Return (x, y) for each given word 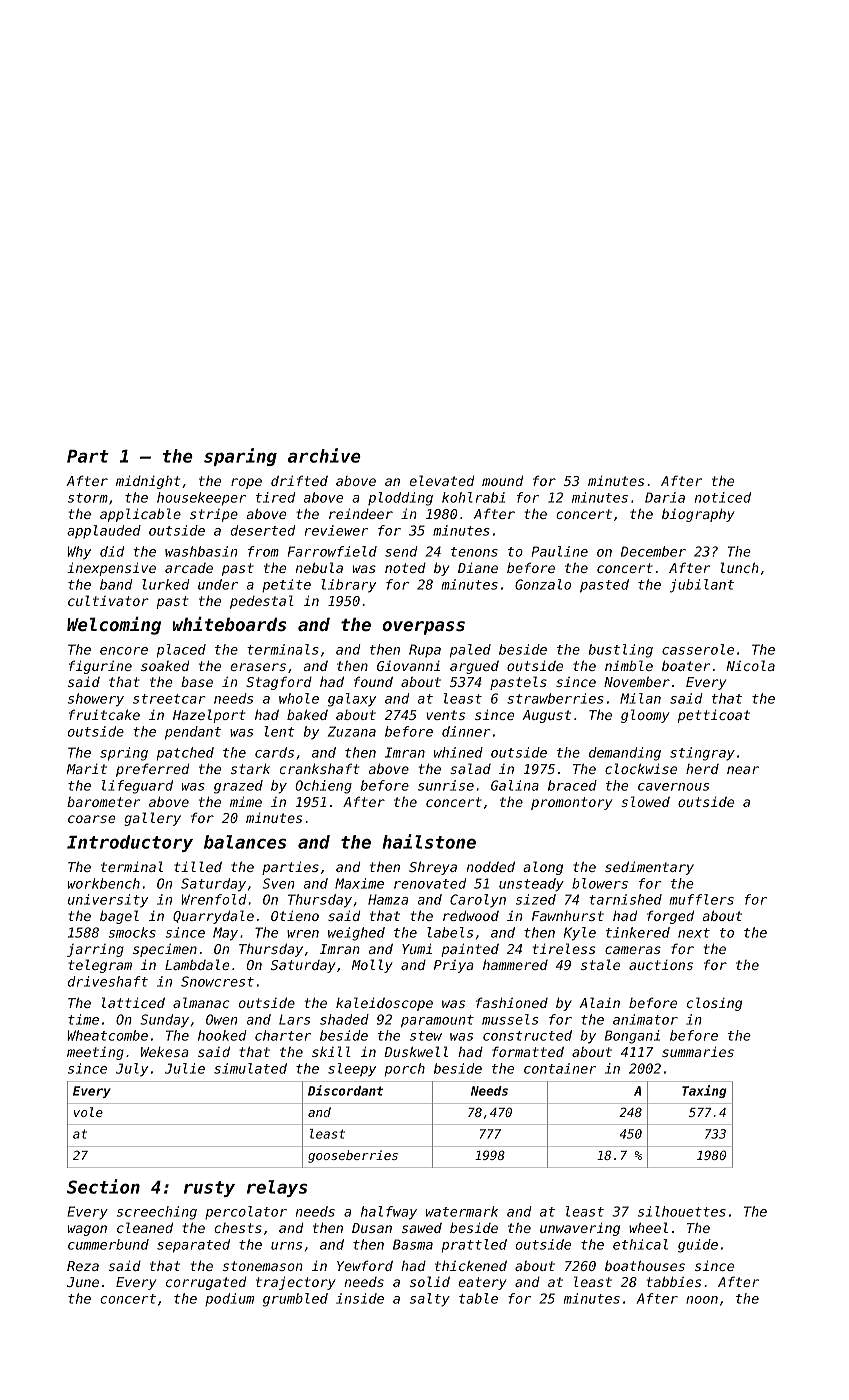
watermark (462, 1211)
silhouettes (682, 1211)
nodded (491, 866)
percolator (246, 1212)
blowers (600, 883)
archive (324, 455)
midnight (148, 482)
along (543, 868)
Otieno (295, 915)
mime (246, 801)
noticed (723, 497)
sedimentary (649, 868)
